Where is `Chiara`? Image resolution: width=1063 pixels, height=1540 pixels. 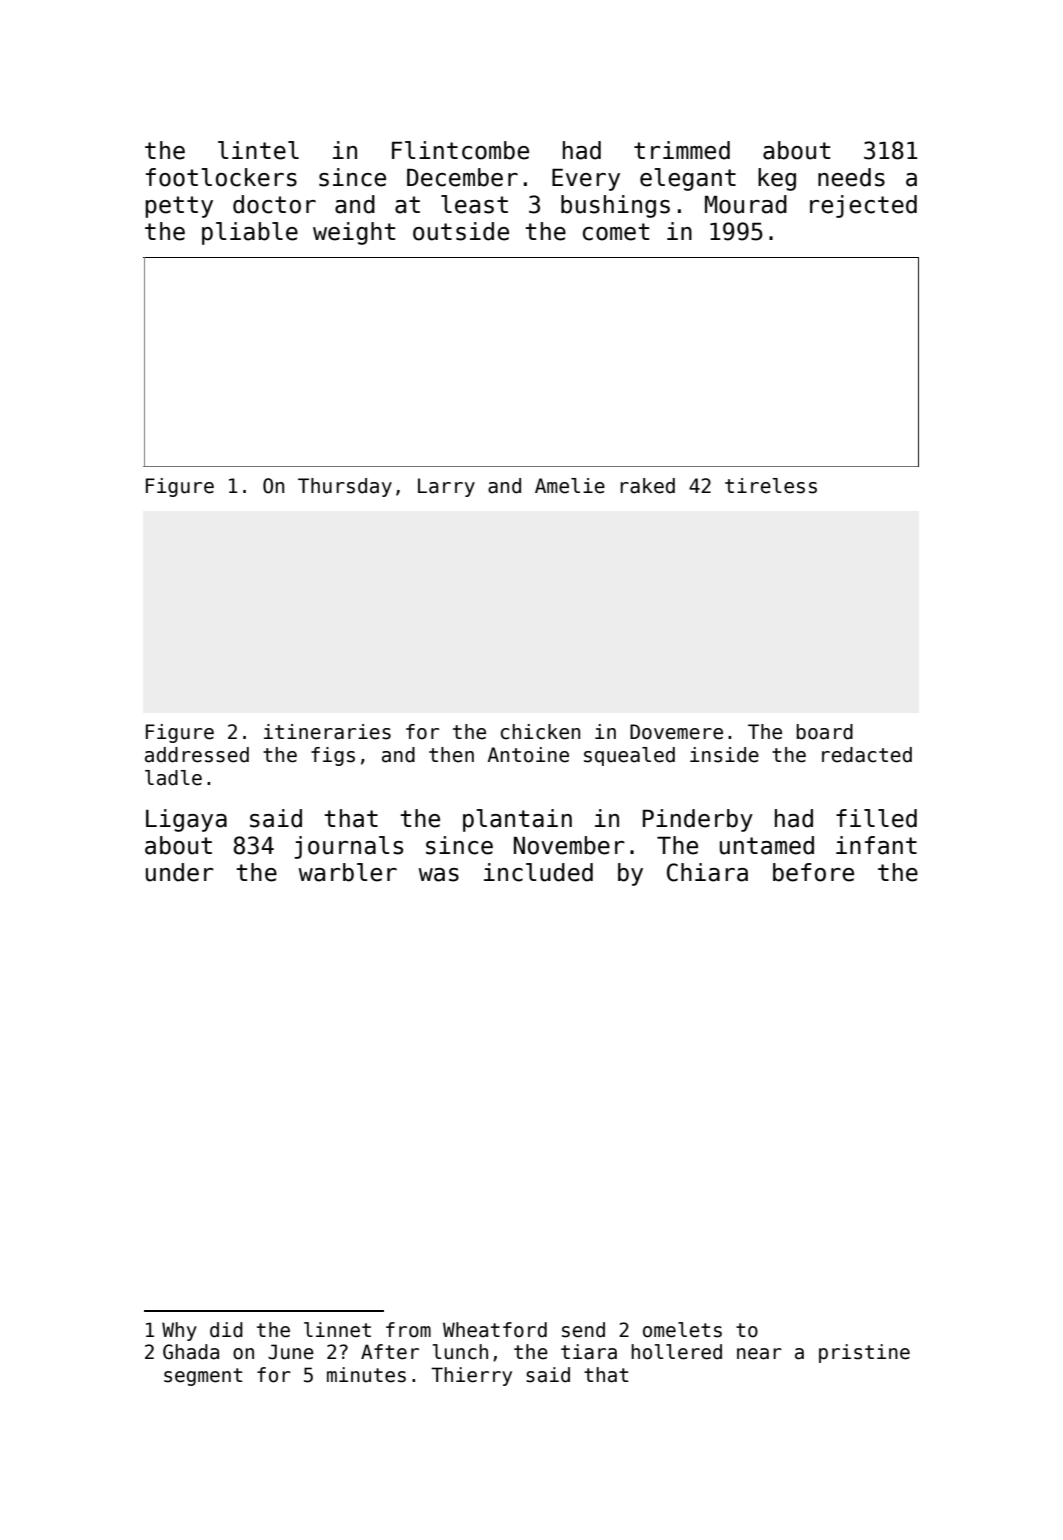
Chiara is located at coordinates (707, 872).
